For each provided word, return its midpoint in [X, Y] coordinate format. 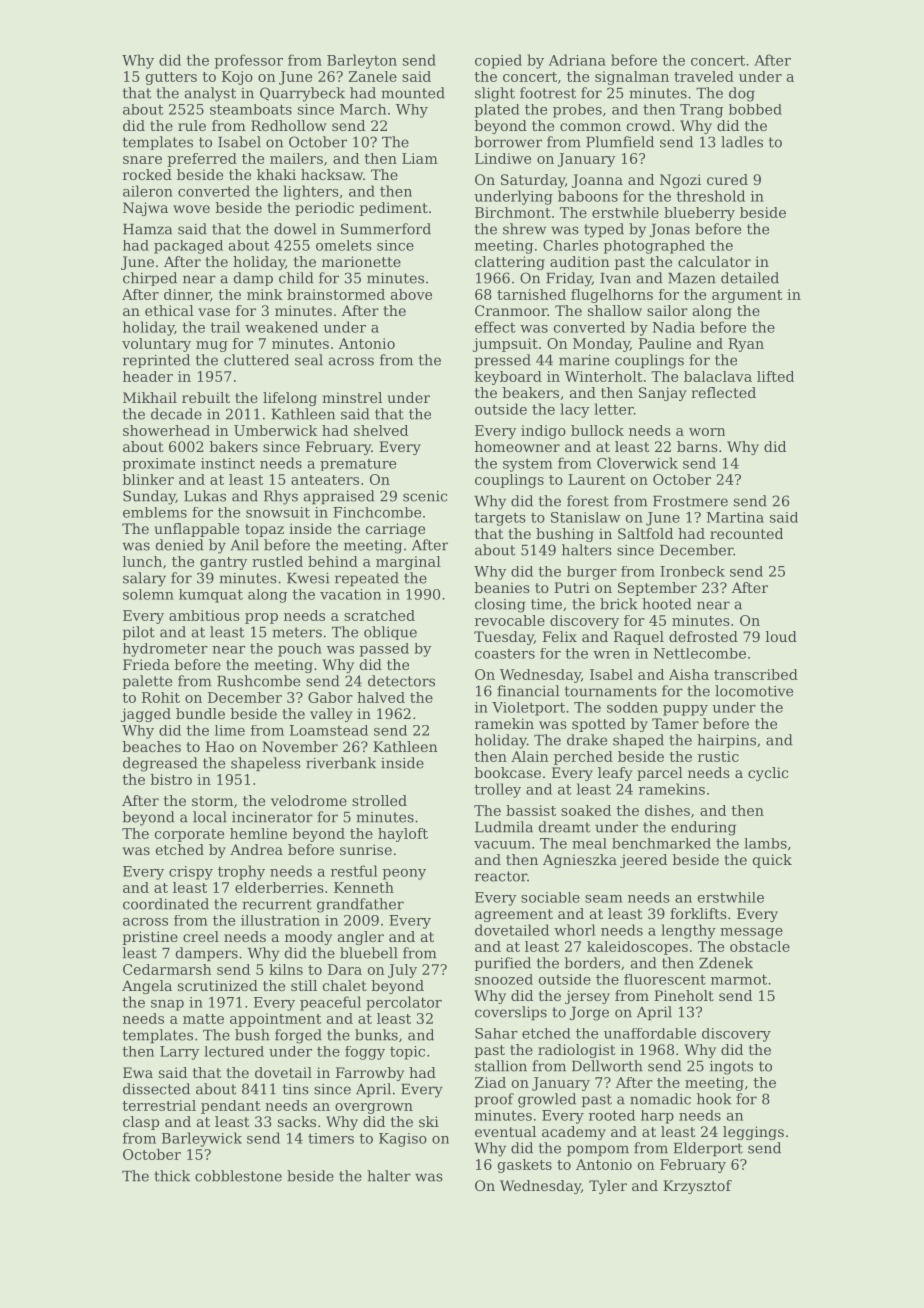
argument [747, 296]
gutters [171, 78]
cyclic [768, 774]
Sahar [496, 1033]
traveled [704, 76]
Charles [570, 245]
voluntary [156, 345]
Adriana [577, 60]
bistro [171, 779]
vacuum [502, 845]
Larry [179, 1053]
